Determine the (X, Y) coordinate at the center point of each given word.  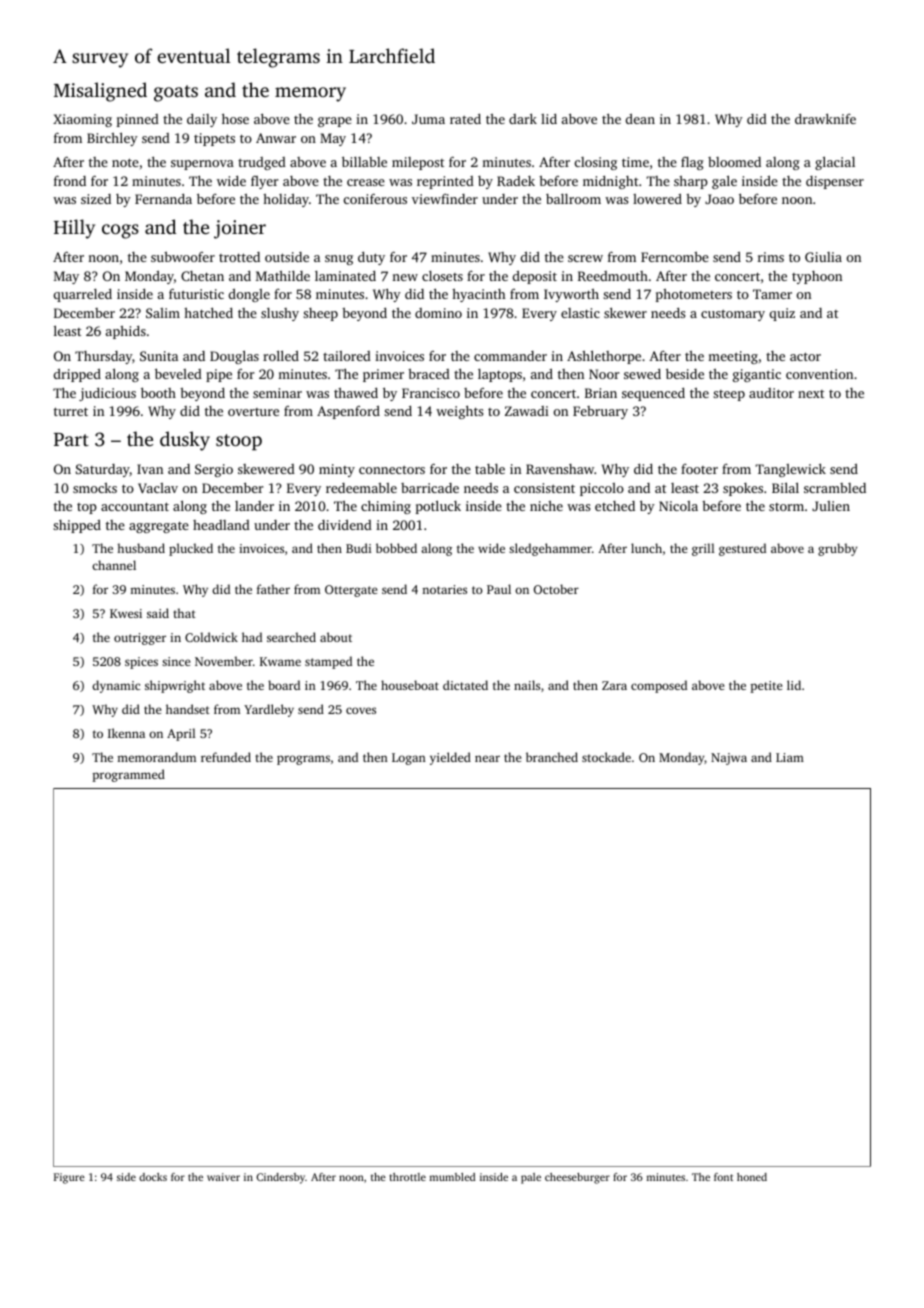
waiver (223, 1177)
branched (552, 757)
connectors (392, 470)
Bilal (785, 487)
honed (752, 1177)
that (184, 613)
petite (766, 687)
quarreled (83, 295)
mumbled (452, 1177)
